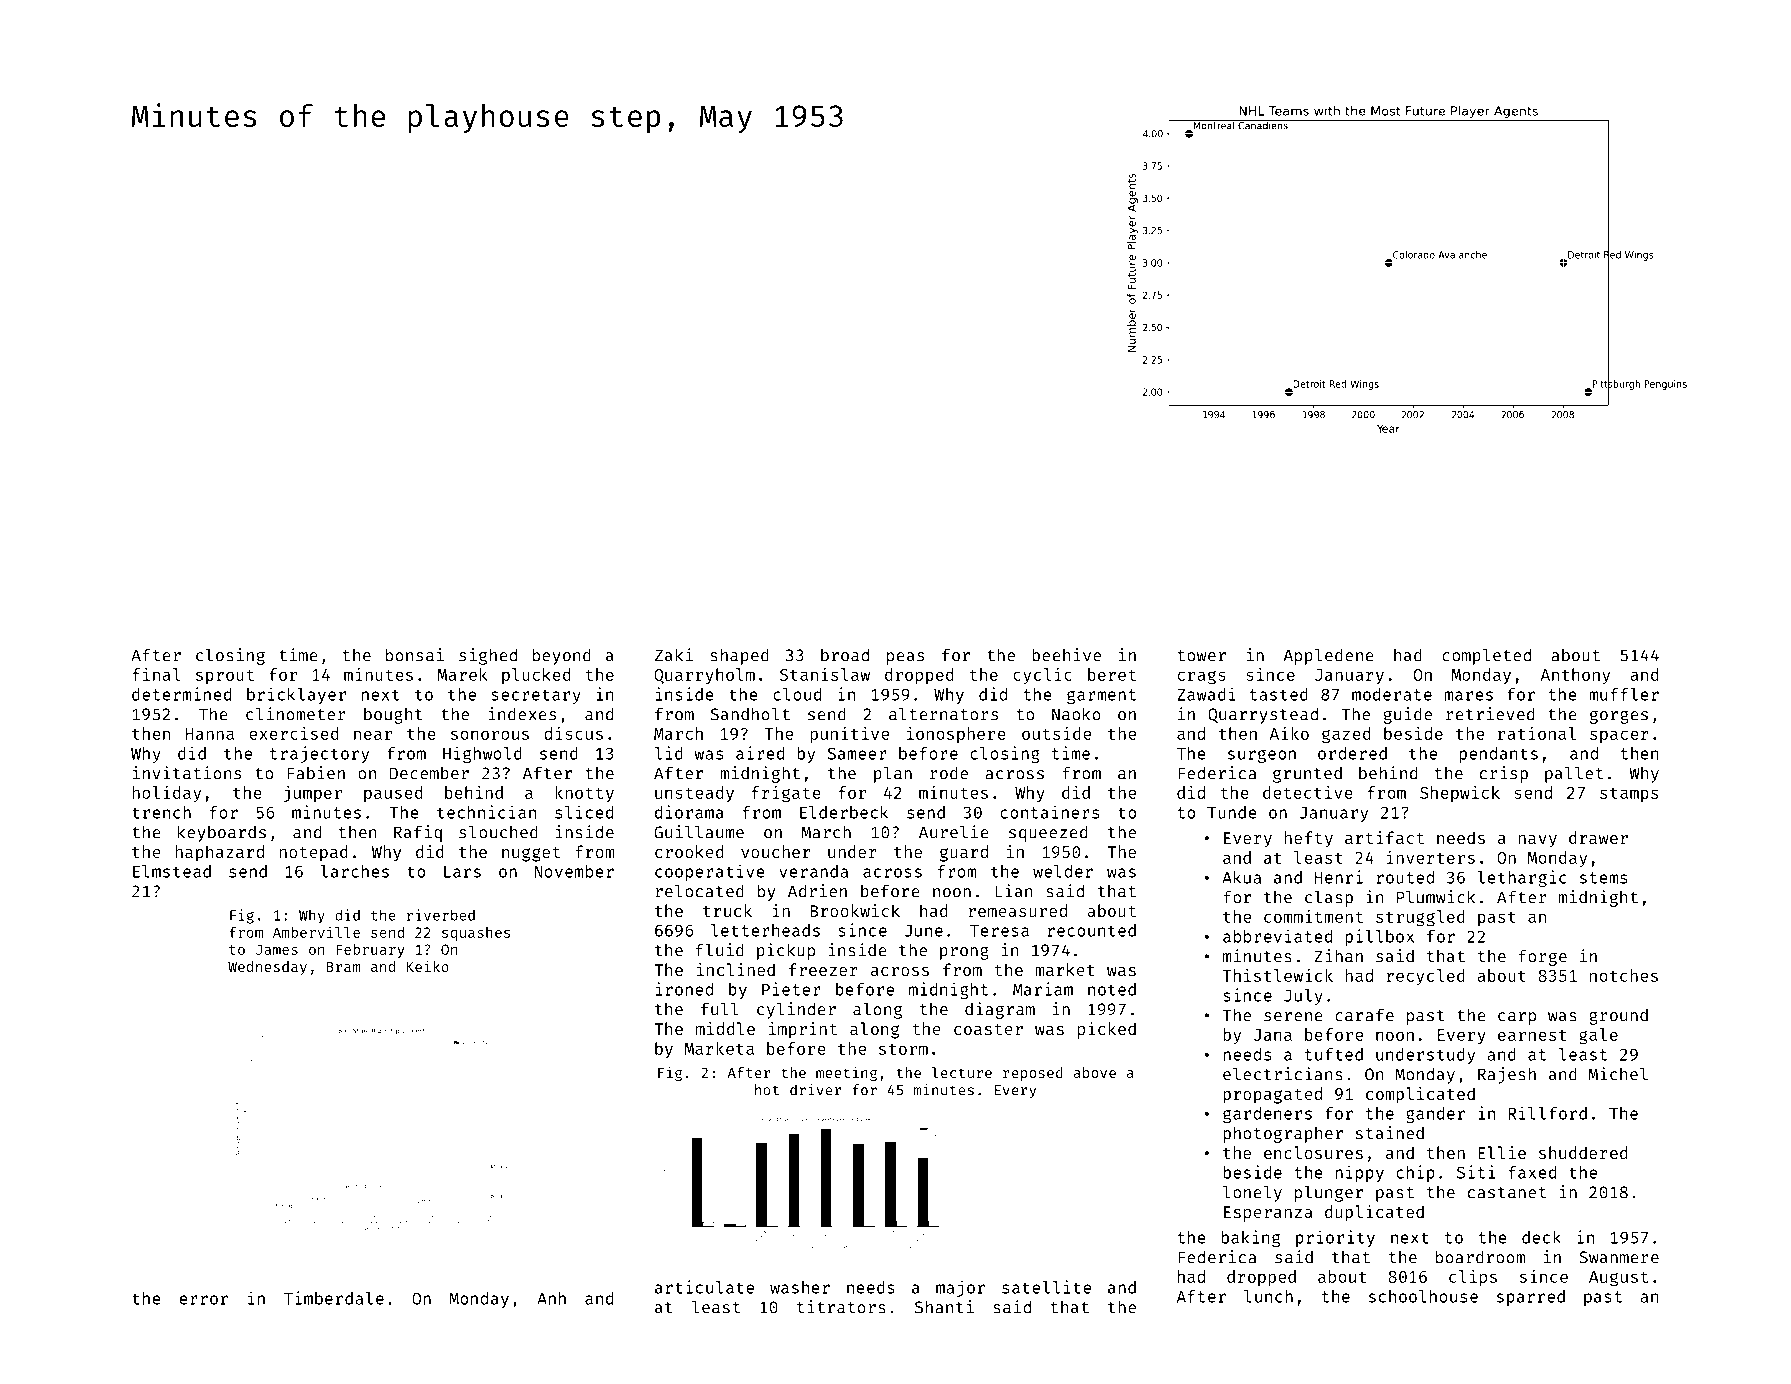  What do you see at coordinates (1435, 1115) in the screenshot?
I see `gander` at bounding box center [1435, 1115].
